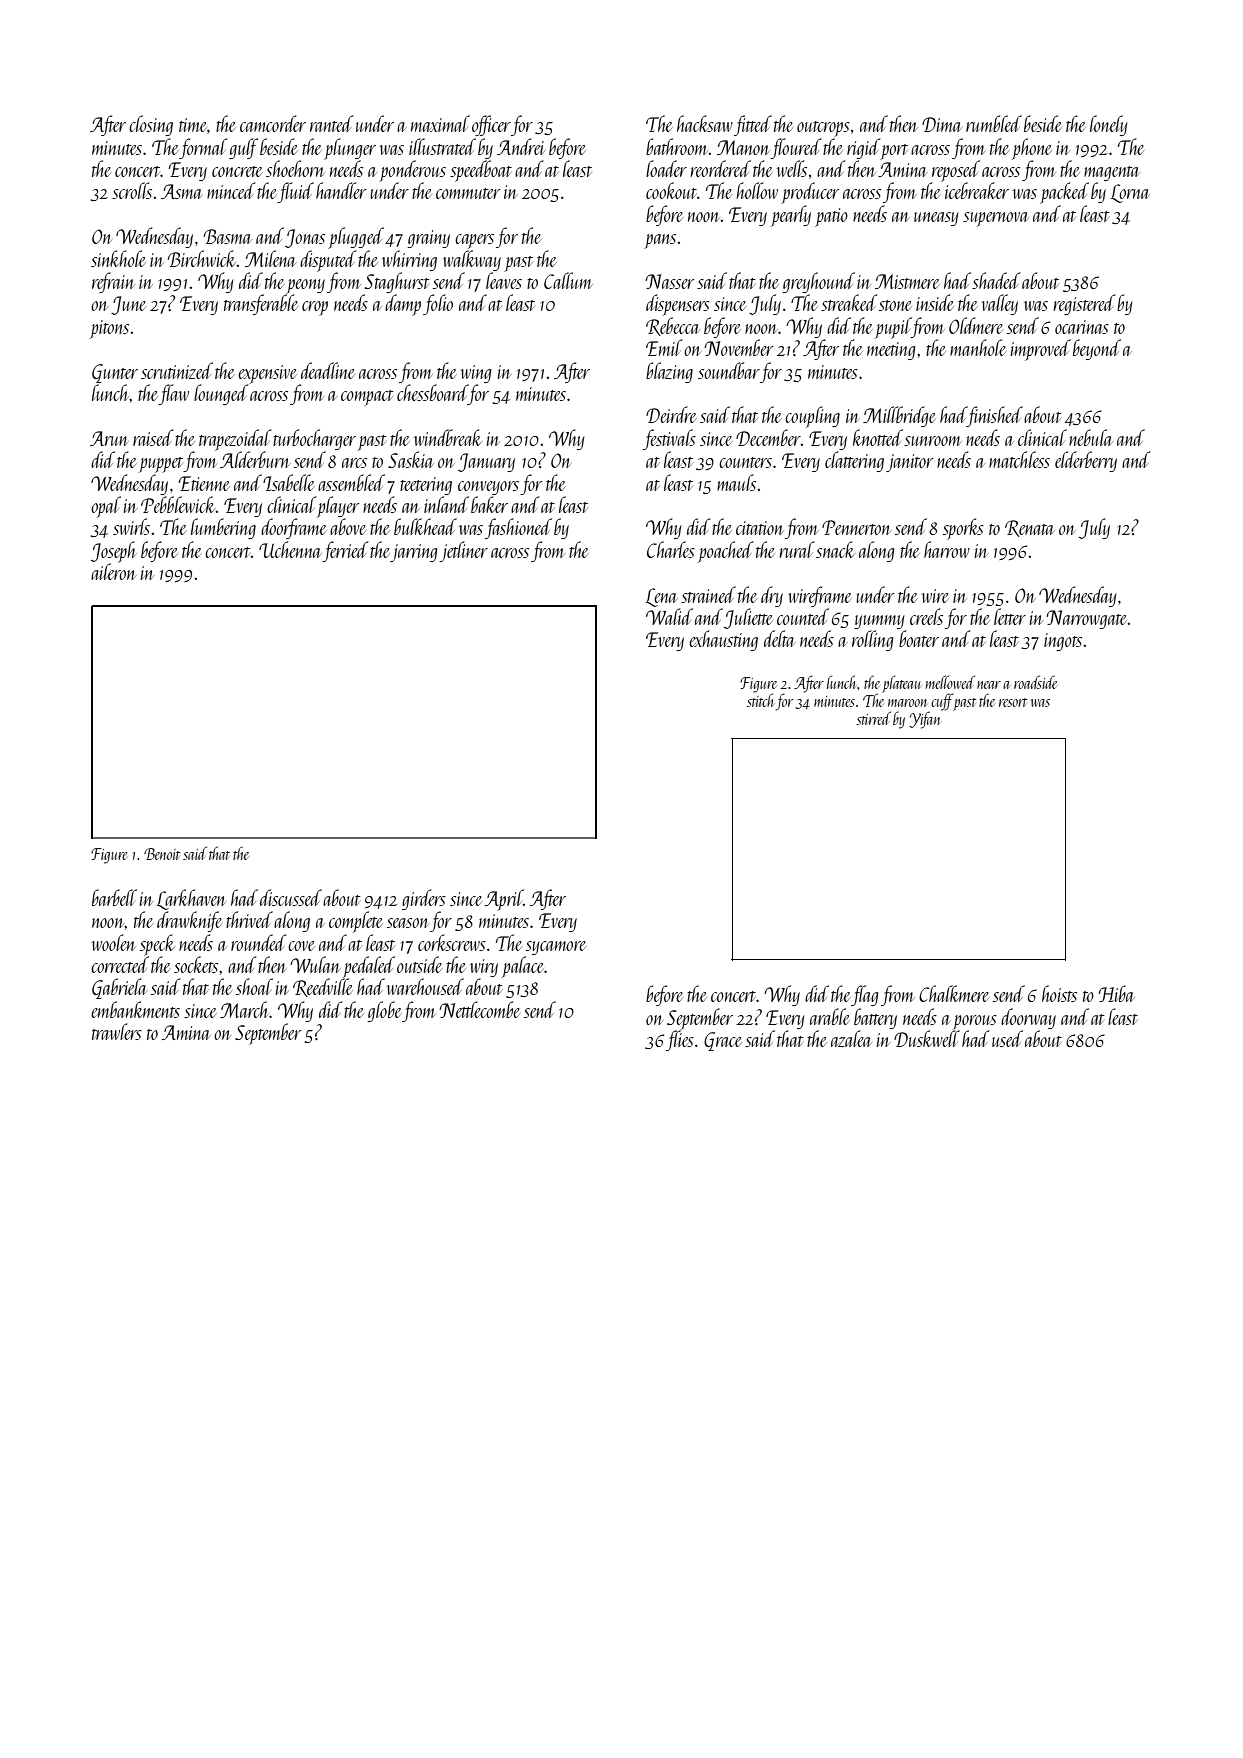 The image size is (1243, 1758). I want to click on globe, so click(384, 1011).
